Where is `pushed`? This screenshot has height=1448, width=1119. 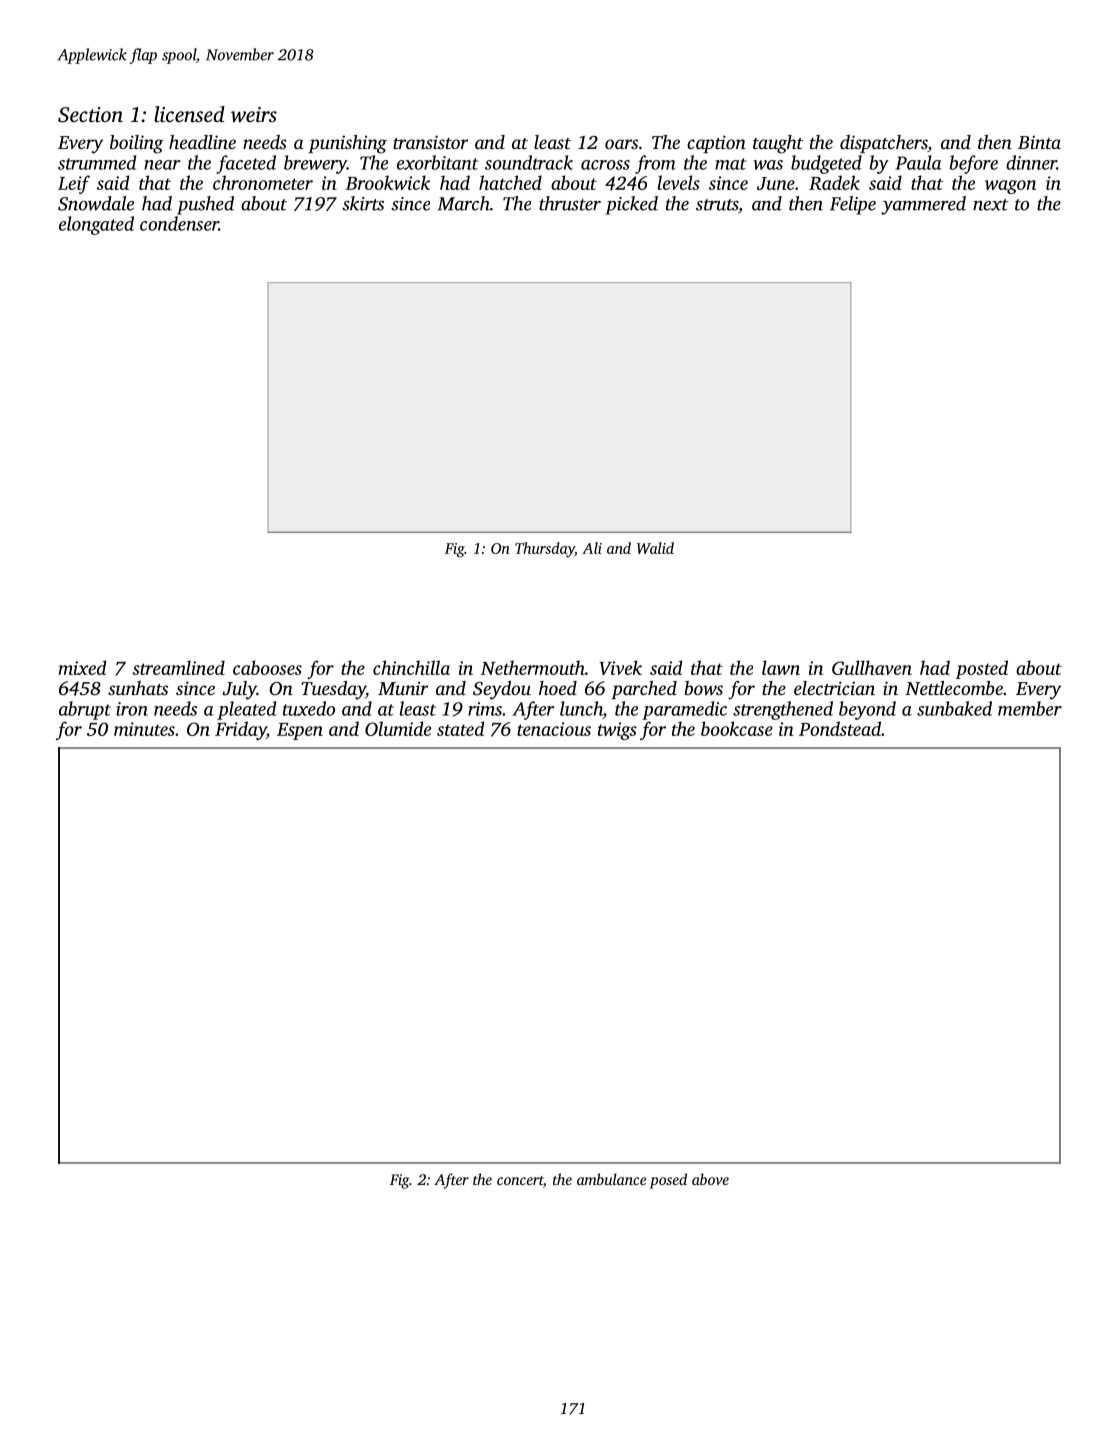 pushed is located at coordinates (205, 205).
